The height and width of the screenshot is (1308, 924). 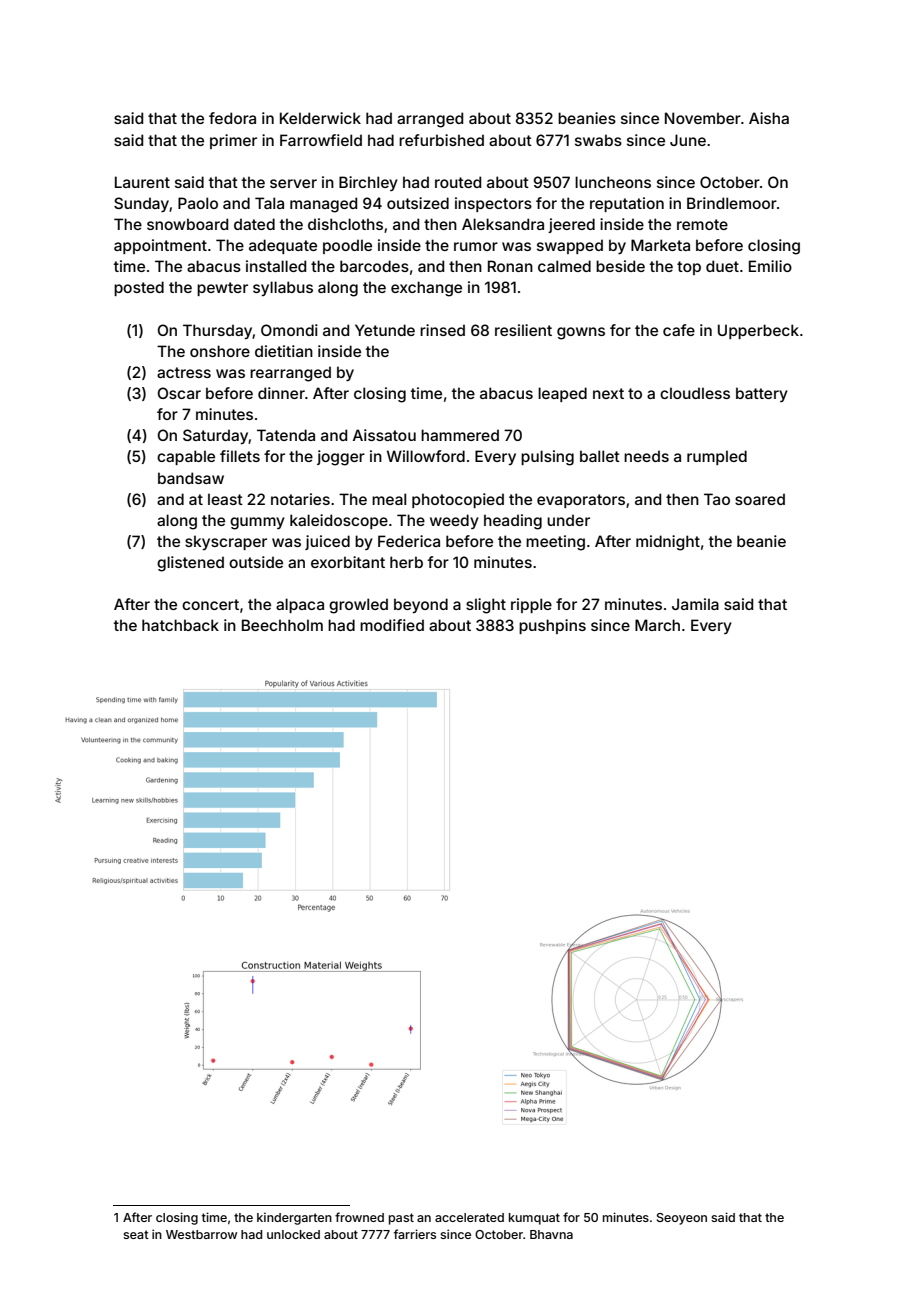 What do you see at coordinates (469, 1217) in the screenshot?
I see `accelerated` at bounding box center [469, 1217].
